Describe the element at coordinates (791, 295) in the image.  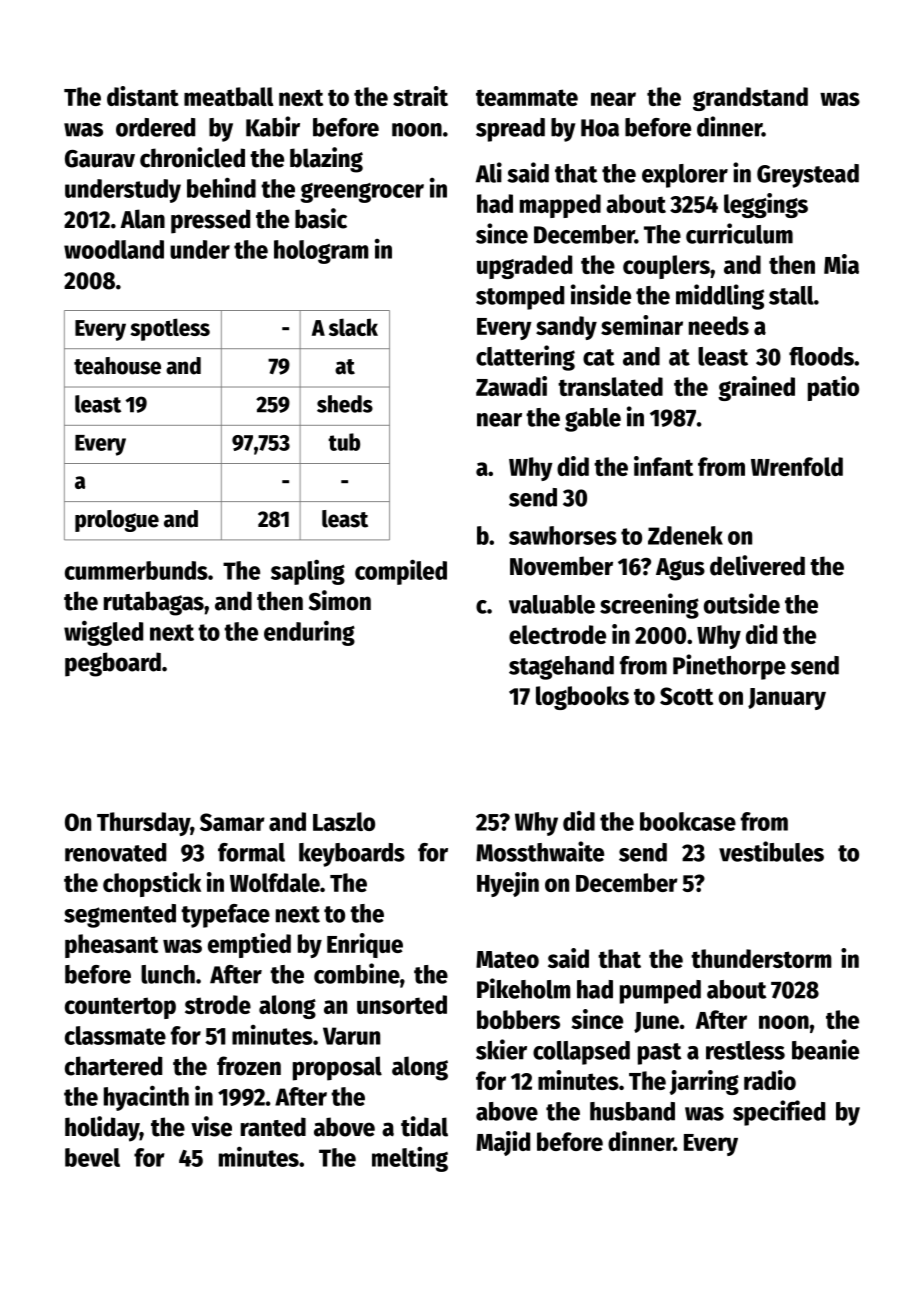
I see `stall` at that location.
